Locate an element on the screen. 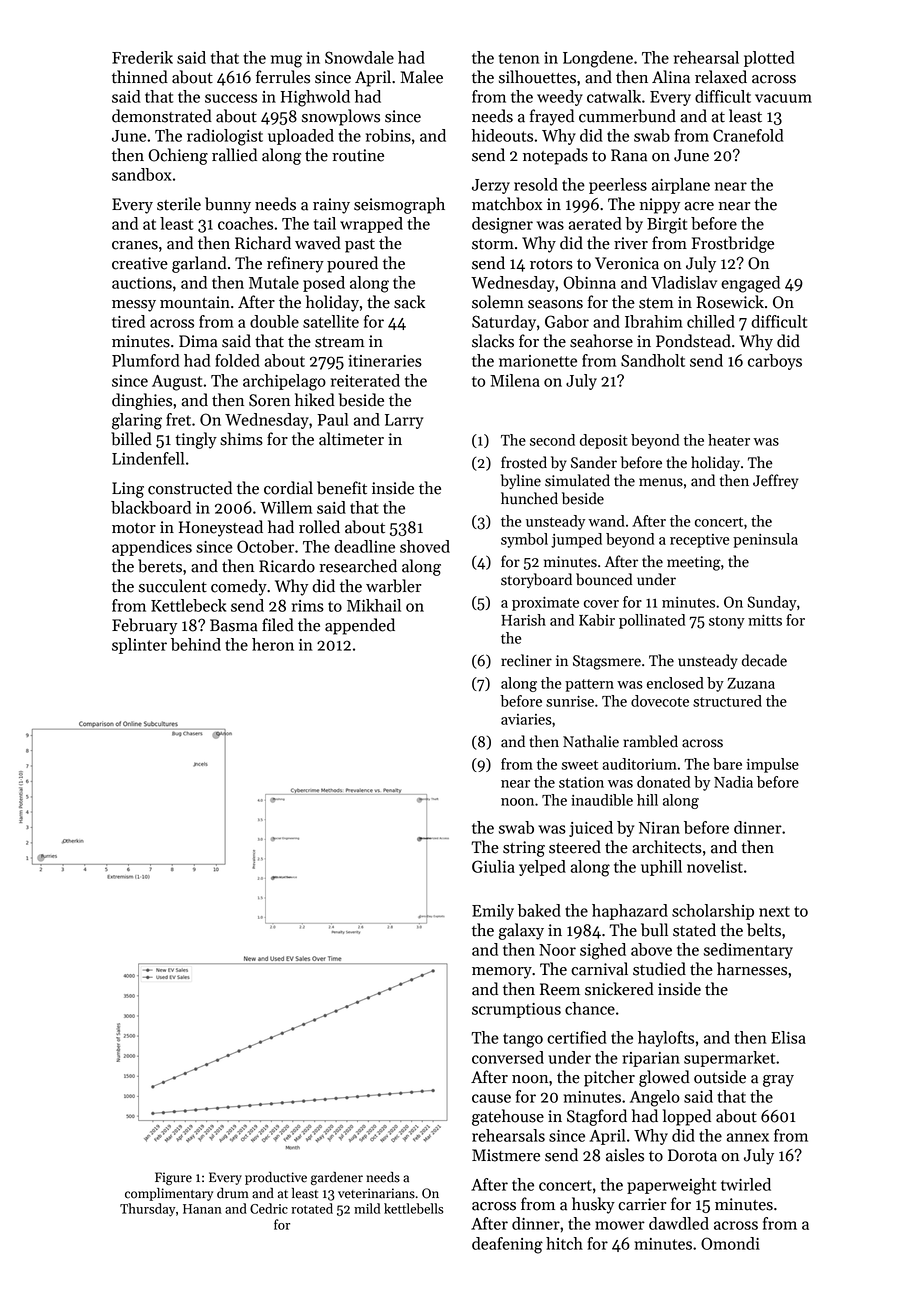 The image size is (924, 1308). Jerzy is located at coordinates (491, 186).
